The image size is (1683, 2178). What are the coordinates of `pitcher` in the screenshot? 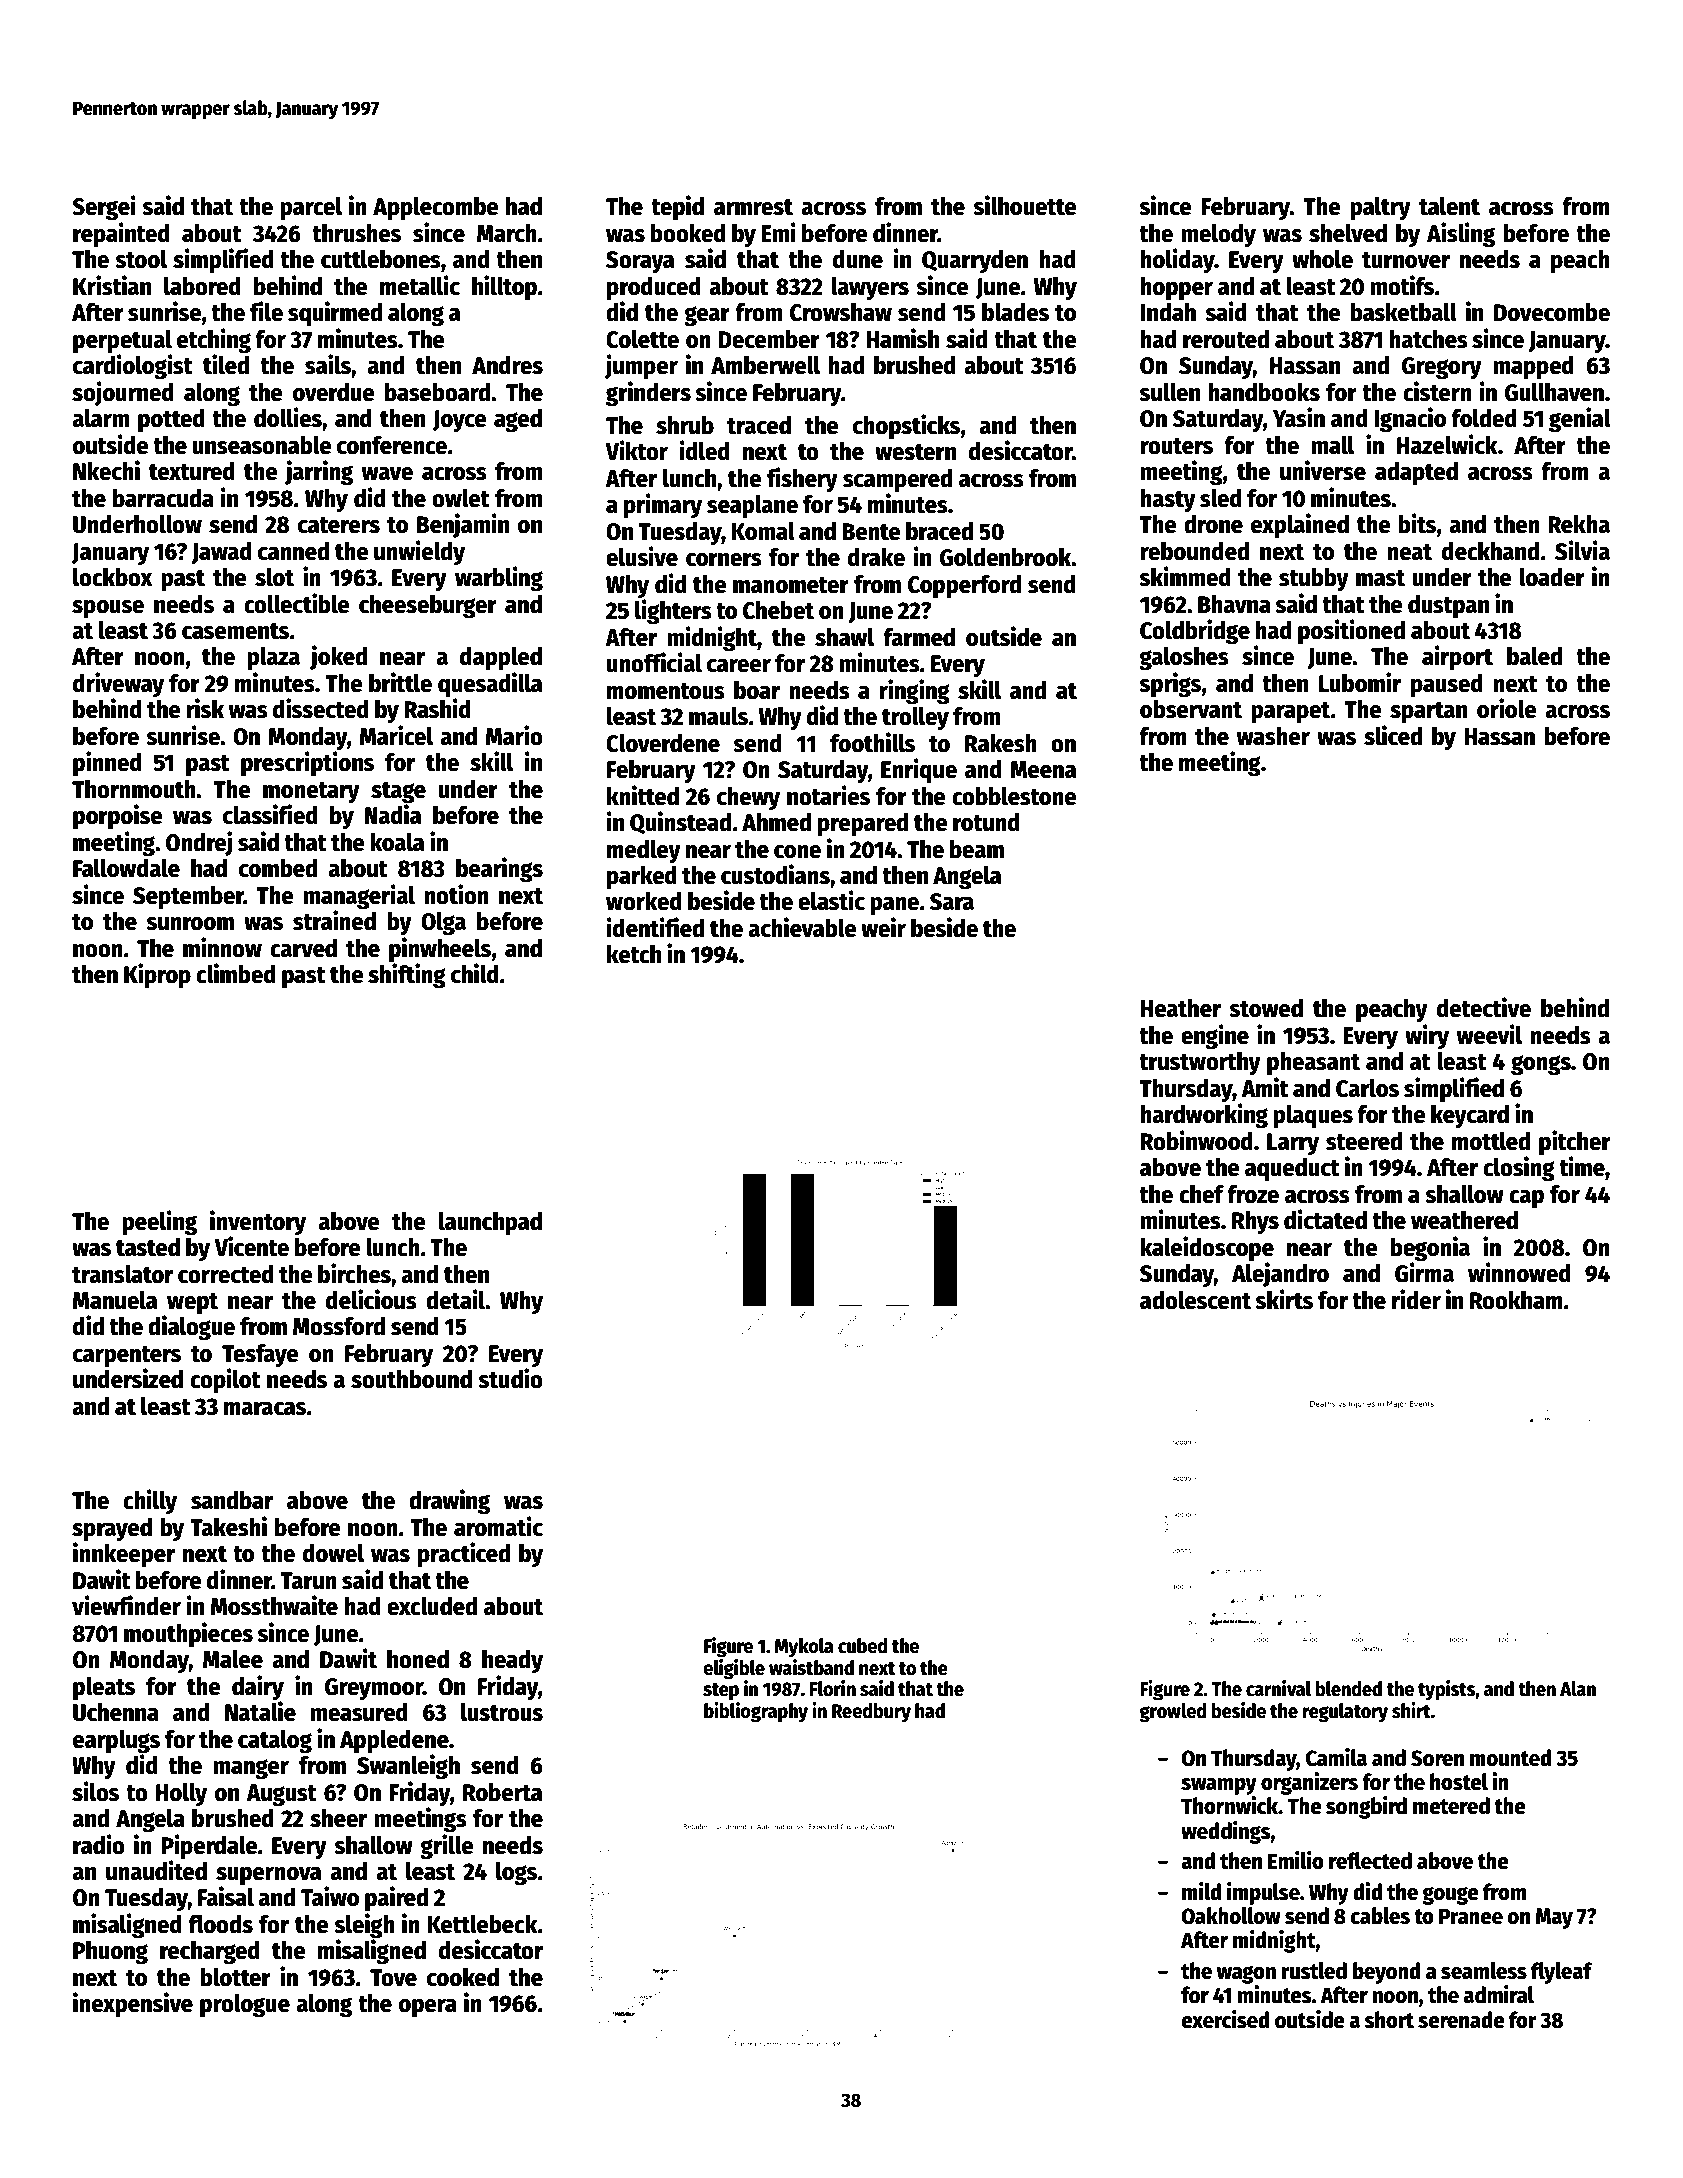 It's located at (1575, 1142).
